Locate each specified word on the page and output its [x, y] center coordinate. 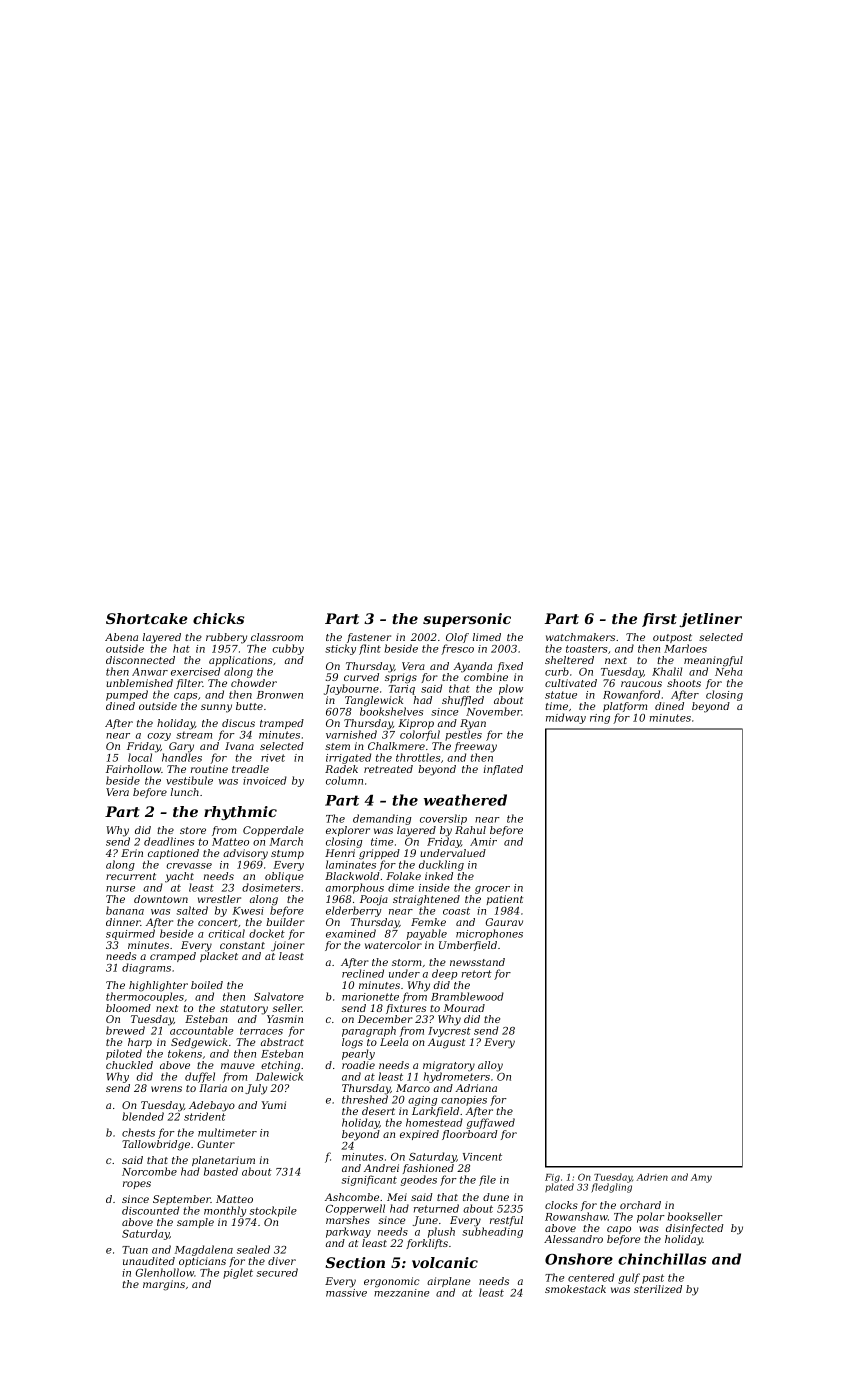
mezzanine [402, 1293]
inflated [503, 770]
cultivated [571, 683]
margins [164, 1285]
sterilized [658, 1289]
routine [209, 769]
